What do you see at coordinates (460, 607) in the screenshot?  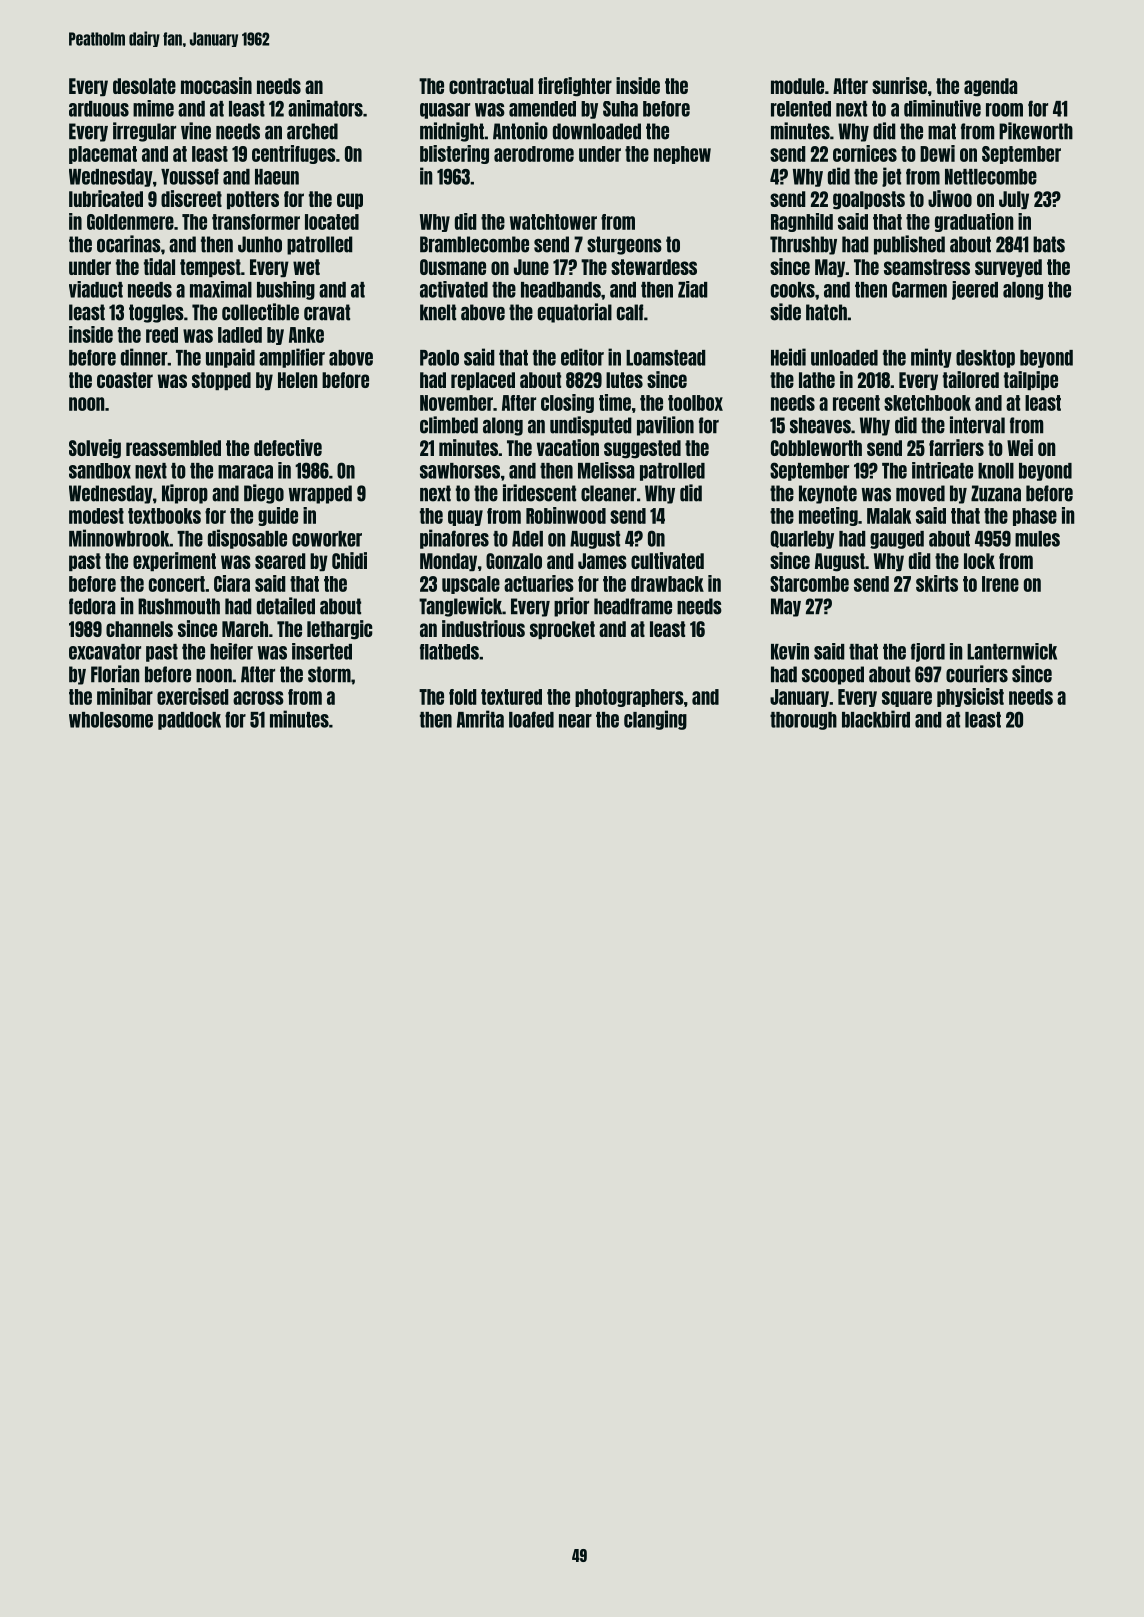 I see `Tanglewick` at bounding box center [460, 607].
